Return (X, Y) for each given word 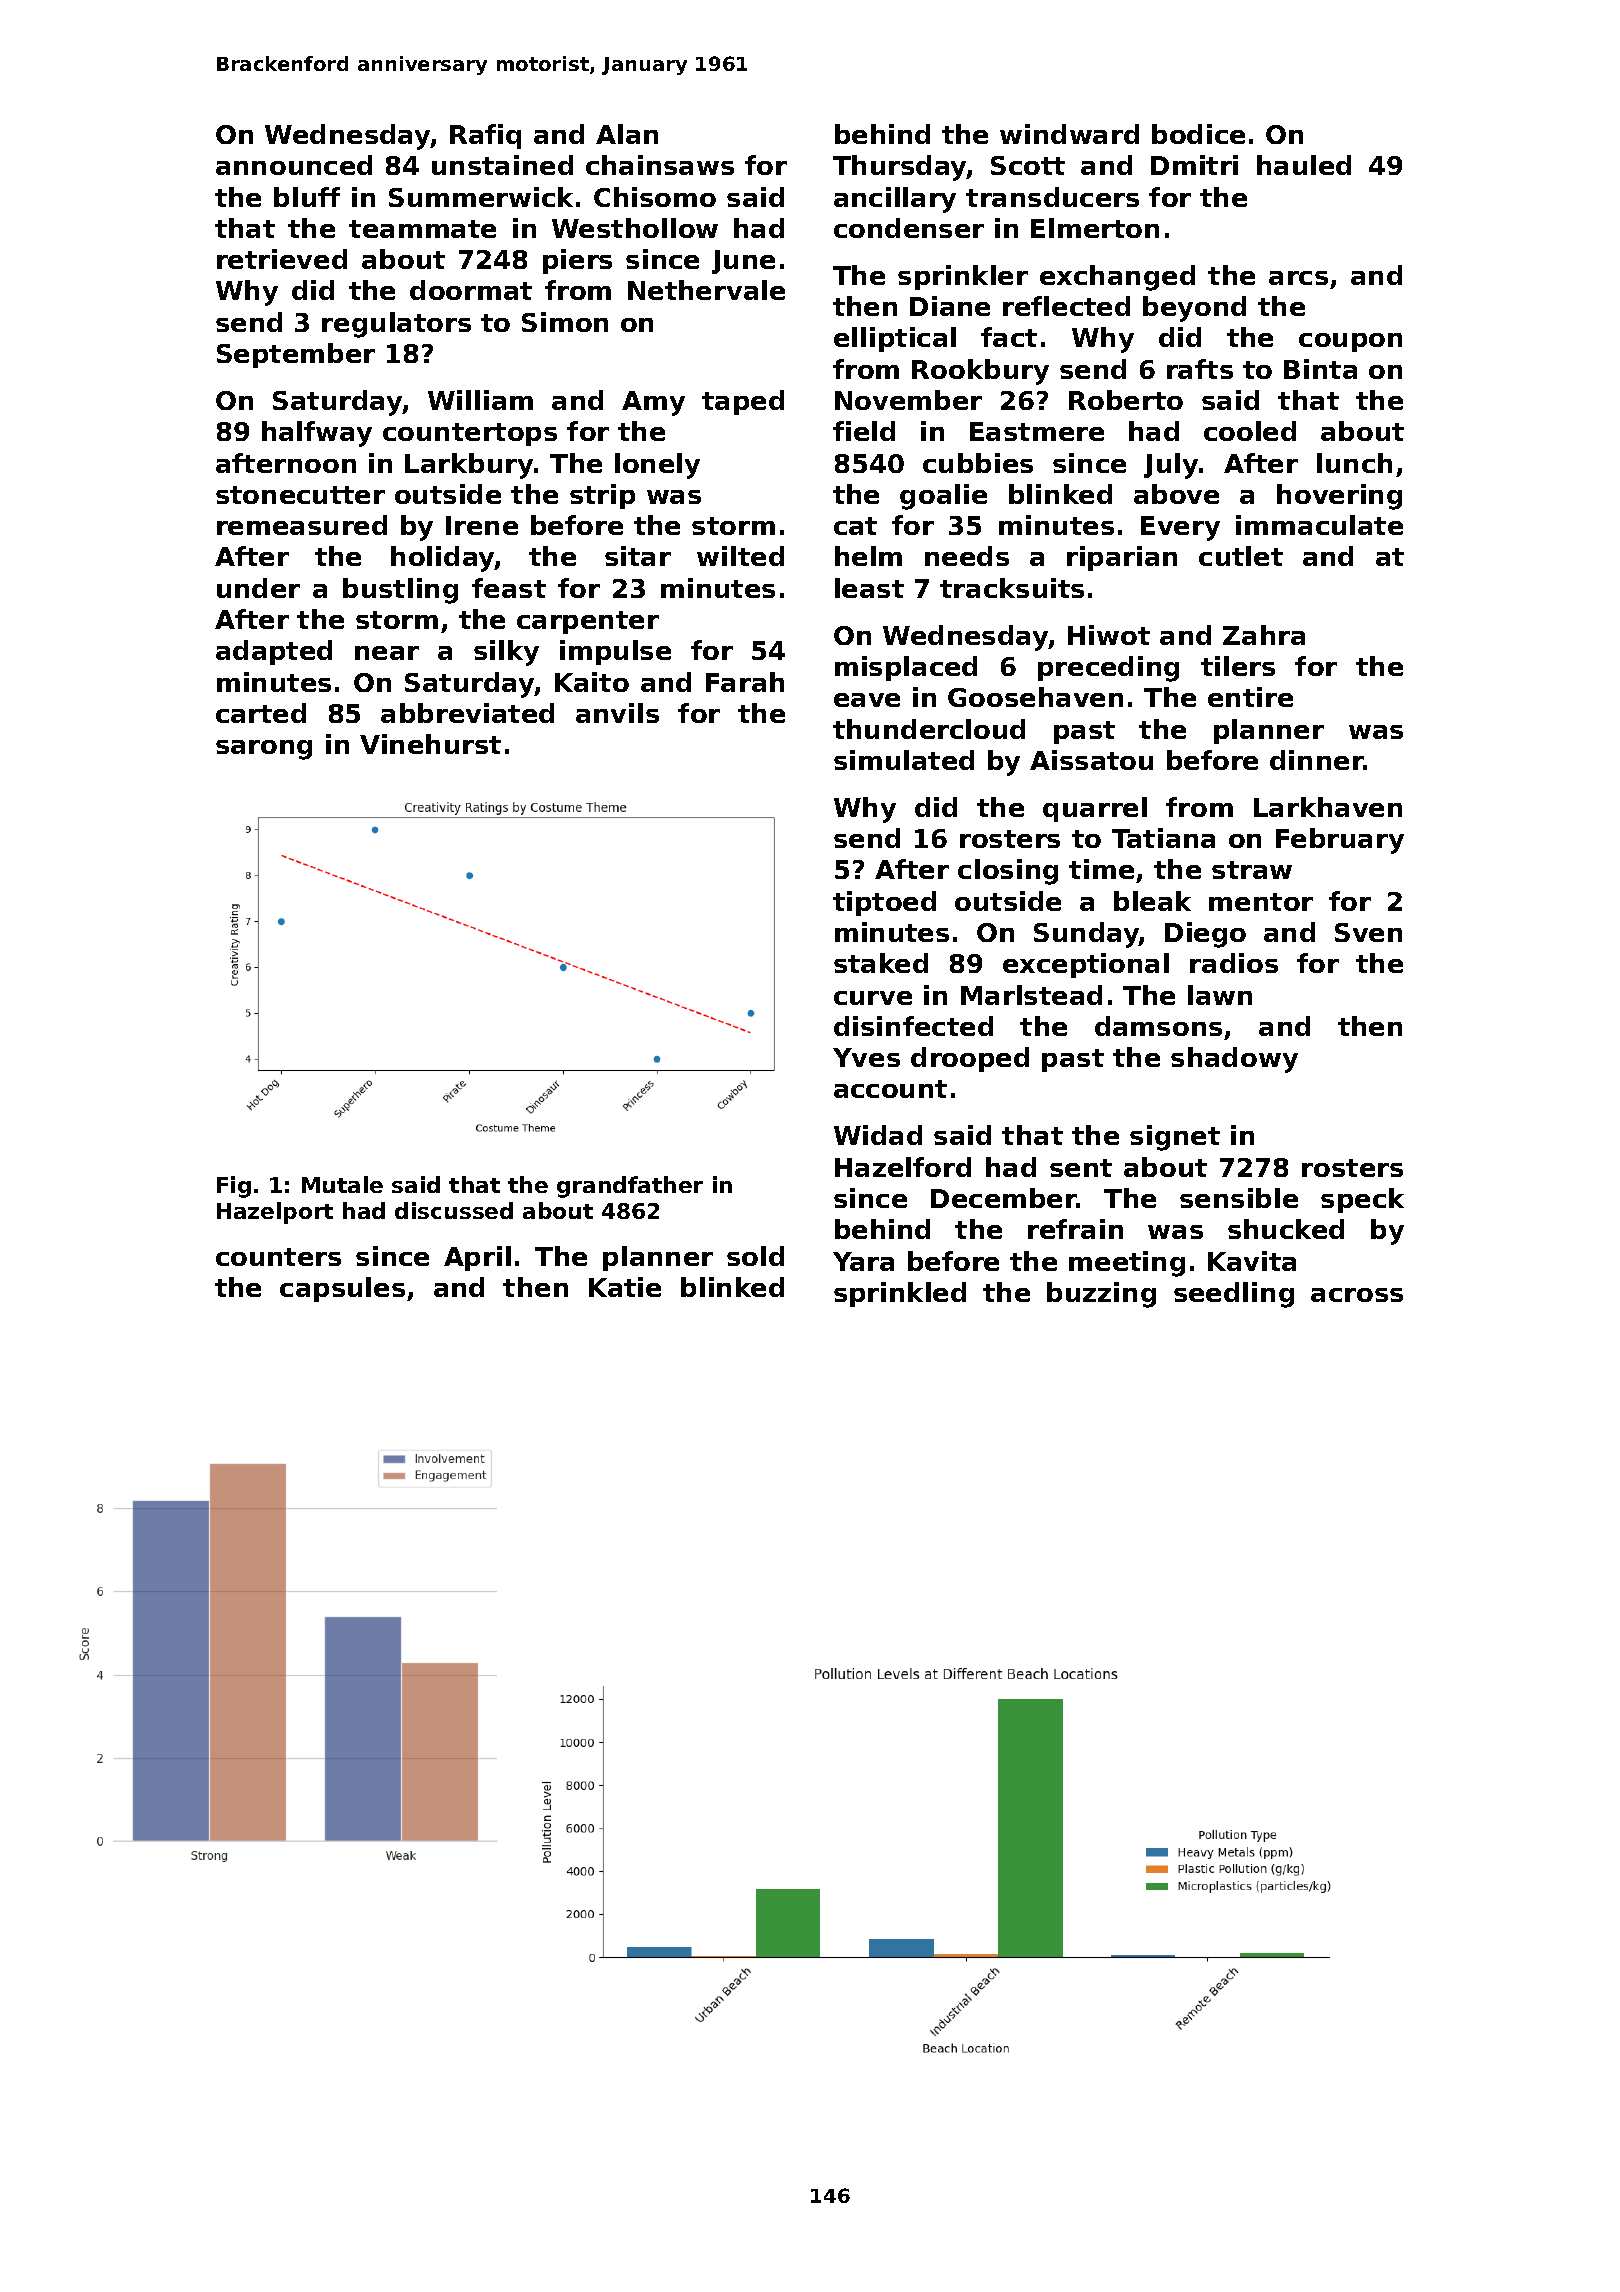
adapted (274, 652)
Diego (1205, 935)
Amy (653, 403)
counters (278, 1257)
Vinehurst (430, 744)
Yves (866, 1057)
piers (577, 261)
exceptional (1086, 965)
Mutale (342, 1184)
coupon (1350, 342)
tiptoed (884, 903)
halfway (317, 434)
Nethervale (706, 290)
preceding (1108, 669)
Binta (1320, 369)
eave (867, 700)
